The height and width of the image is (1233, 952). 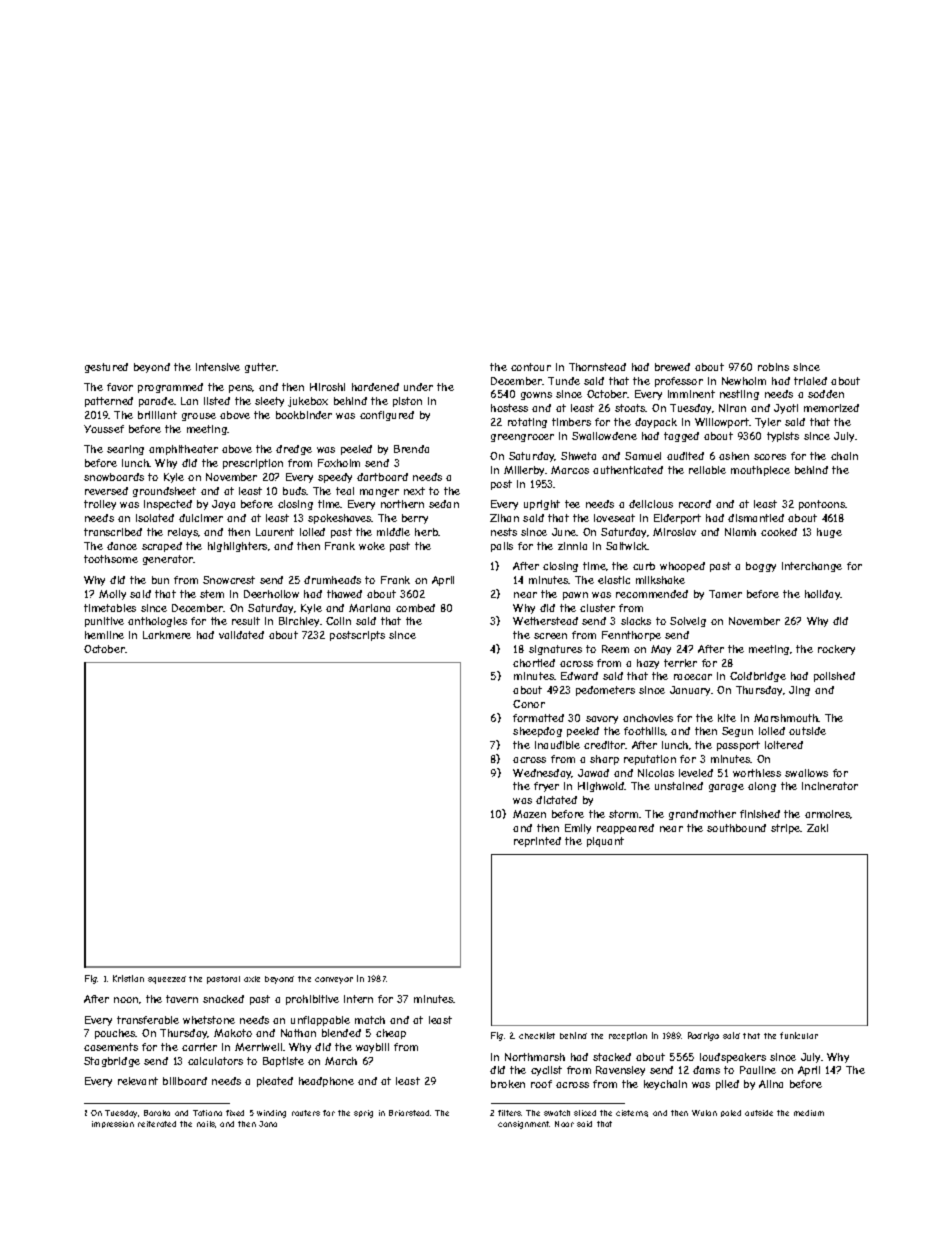 What do you see at coordinates (771, 1084) in the image?
I see `Alina` at bounding box center [771, 1084].
